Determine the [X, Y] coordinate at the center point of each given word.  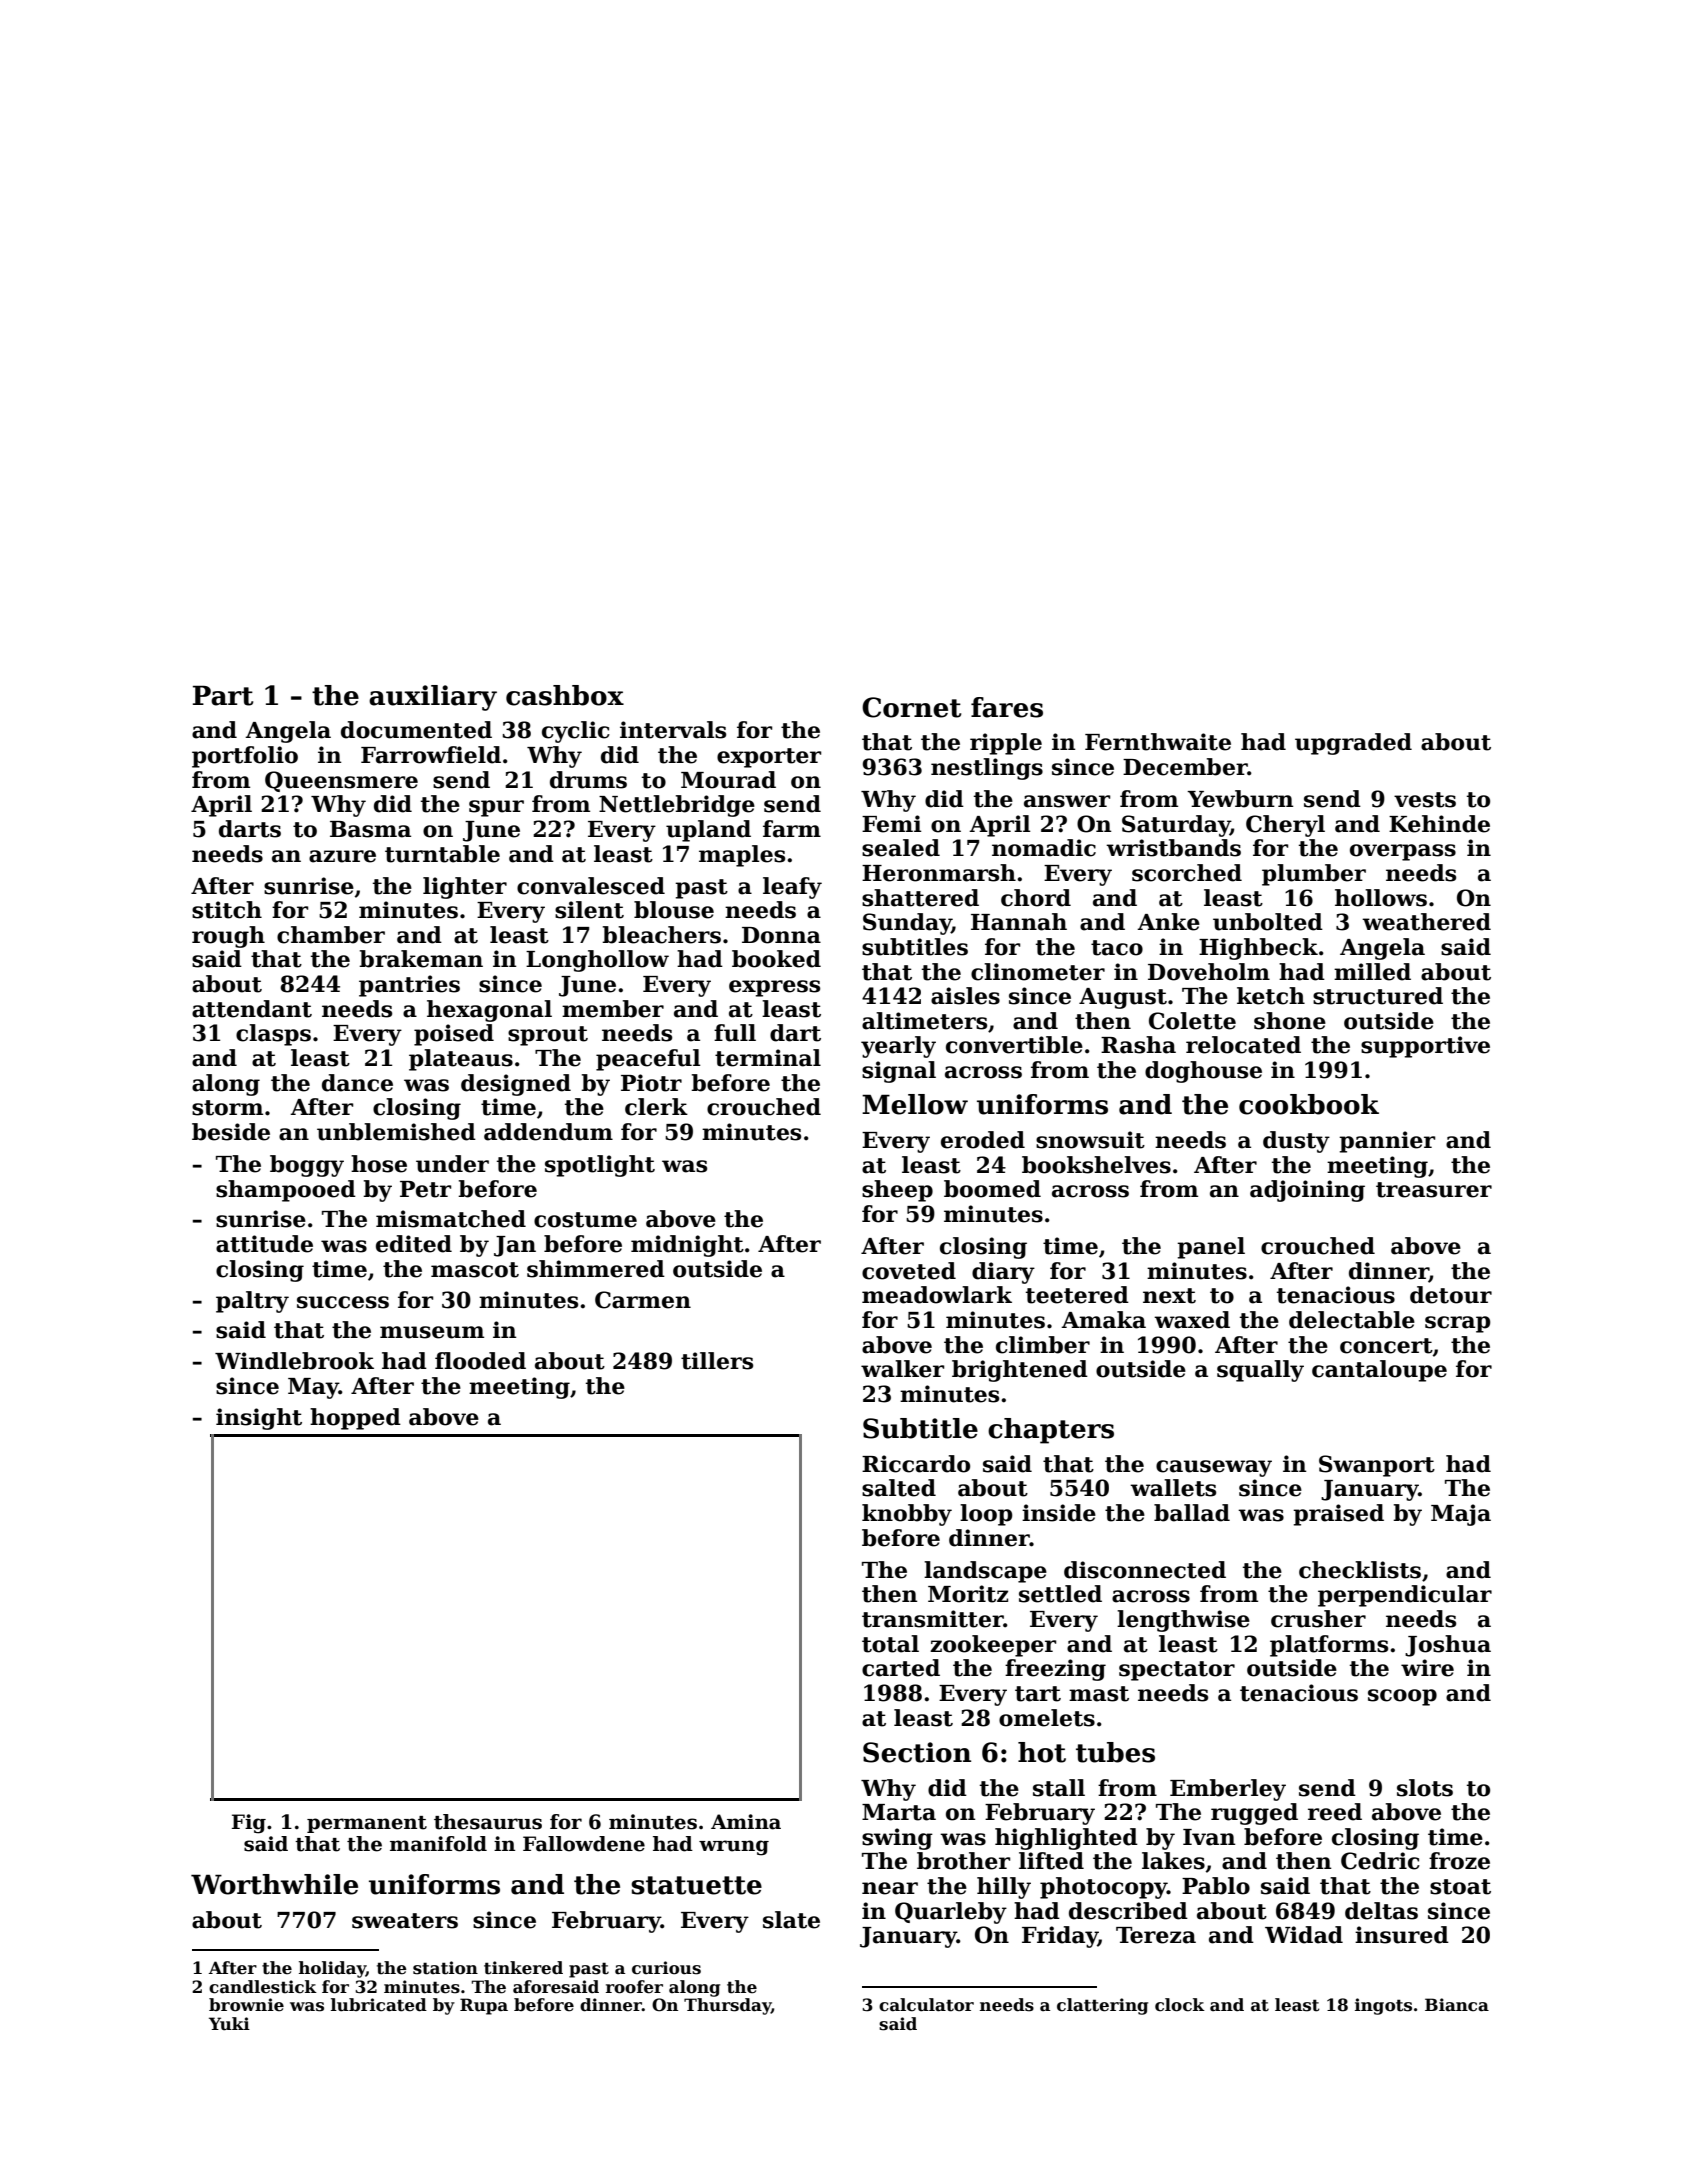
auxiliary [433, 698]
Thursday [727, 2006]
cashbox [565, 695]
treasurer [1434, 1190]
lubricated [379, 2005]
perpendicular [1405, 1596]
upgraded [1353, 744]
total [890, 1644]
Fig [249, 1824]
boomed [992, 1189]
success [343, 1302]
